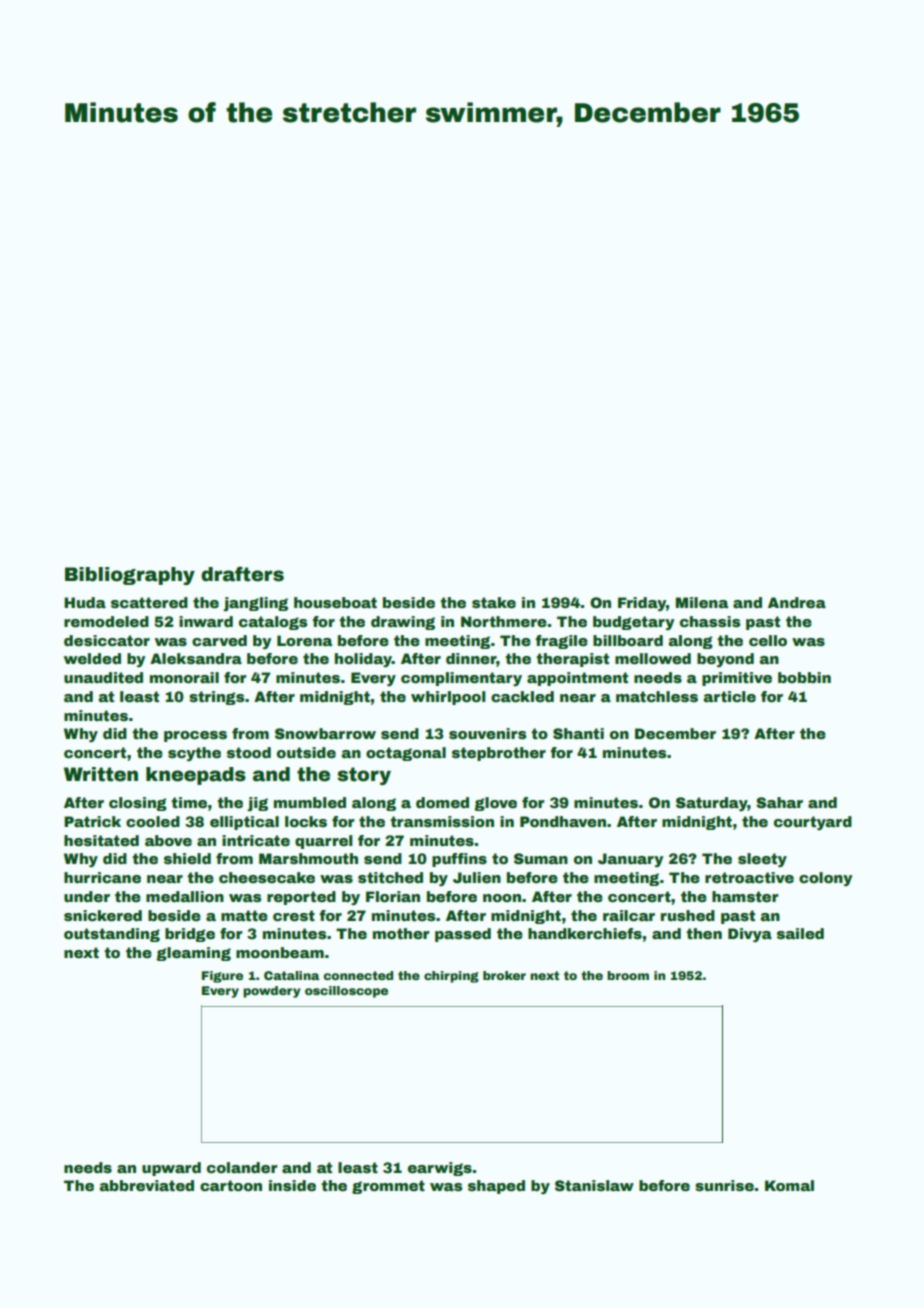 The height and width of the screenshot is (1308, 924). What do you see at coordinates (363, 660) in the screenshot?
I see `holiday` at bounding box center [363, 660].
